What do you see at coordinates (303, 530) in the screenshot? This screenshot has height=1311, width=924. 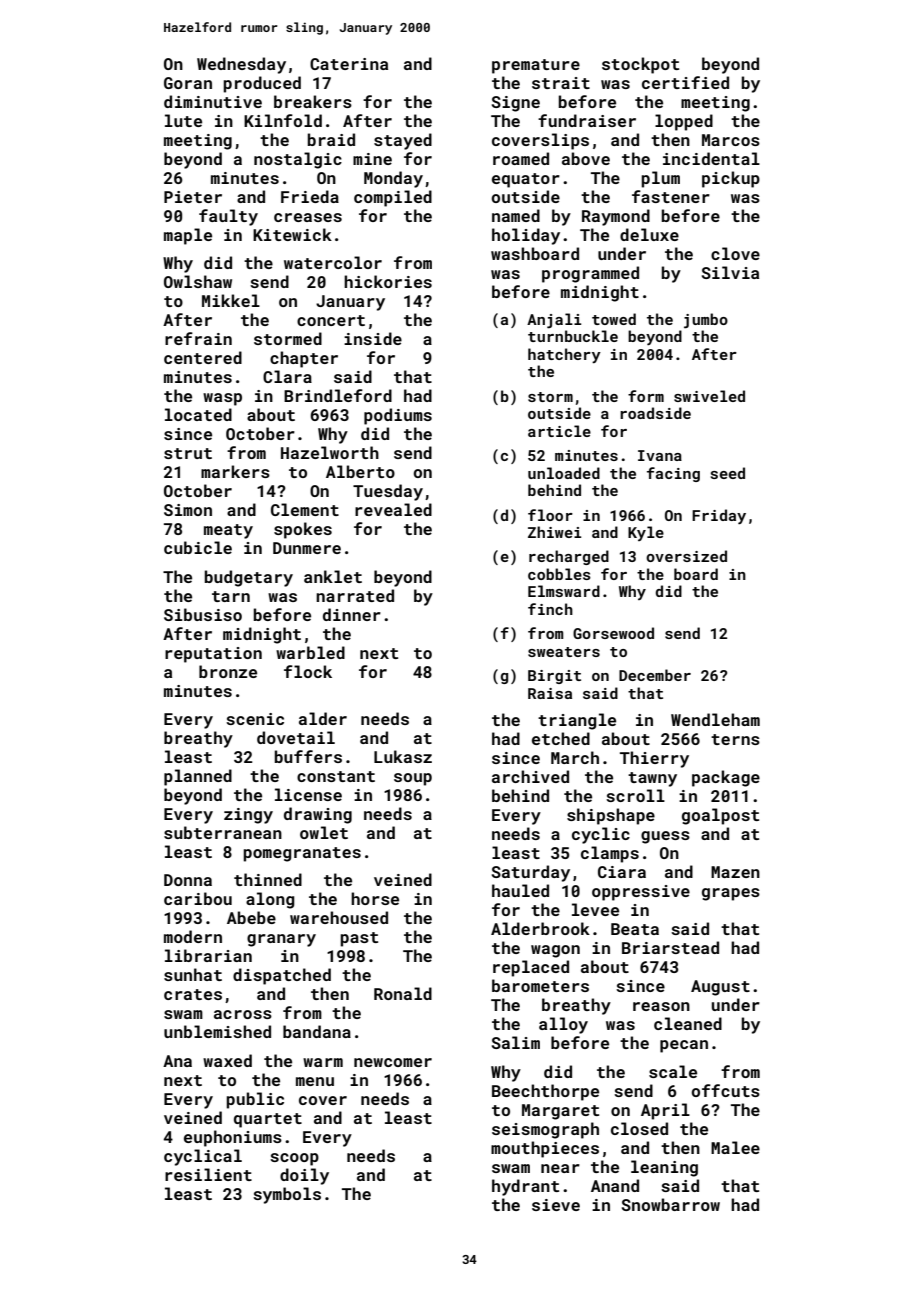 I see `spokes` at bounding box center [303, 530].
